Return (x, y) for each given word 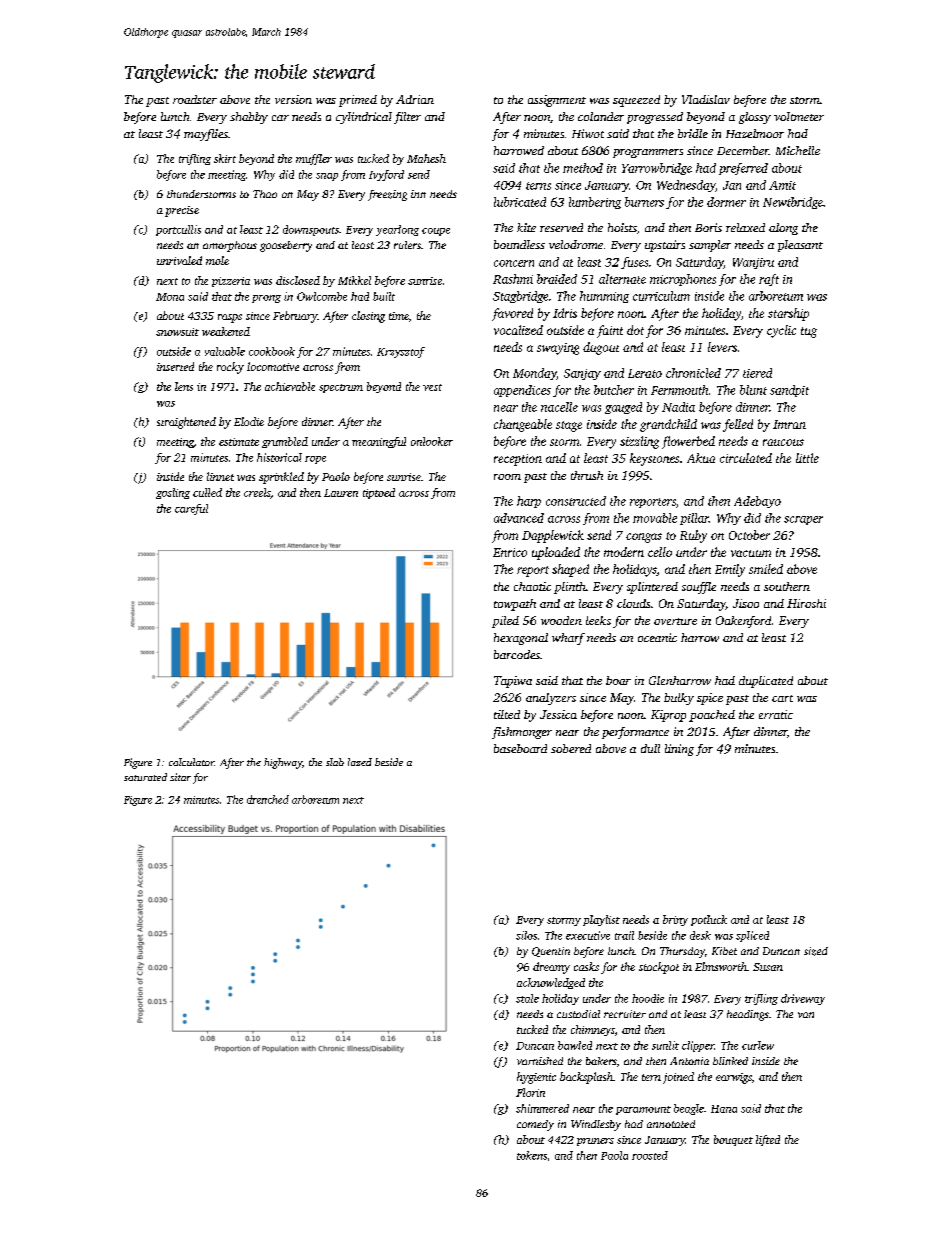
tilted (507, 714)
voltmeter (799, 116)
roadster (195, 99)
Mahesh (426, 158)
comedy (535, 1125)
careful (191, 509)
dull (650, 748)
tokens (532, 1155)
